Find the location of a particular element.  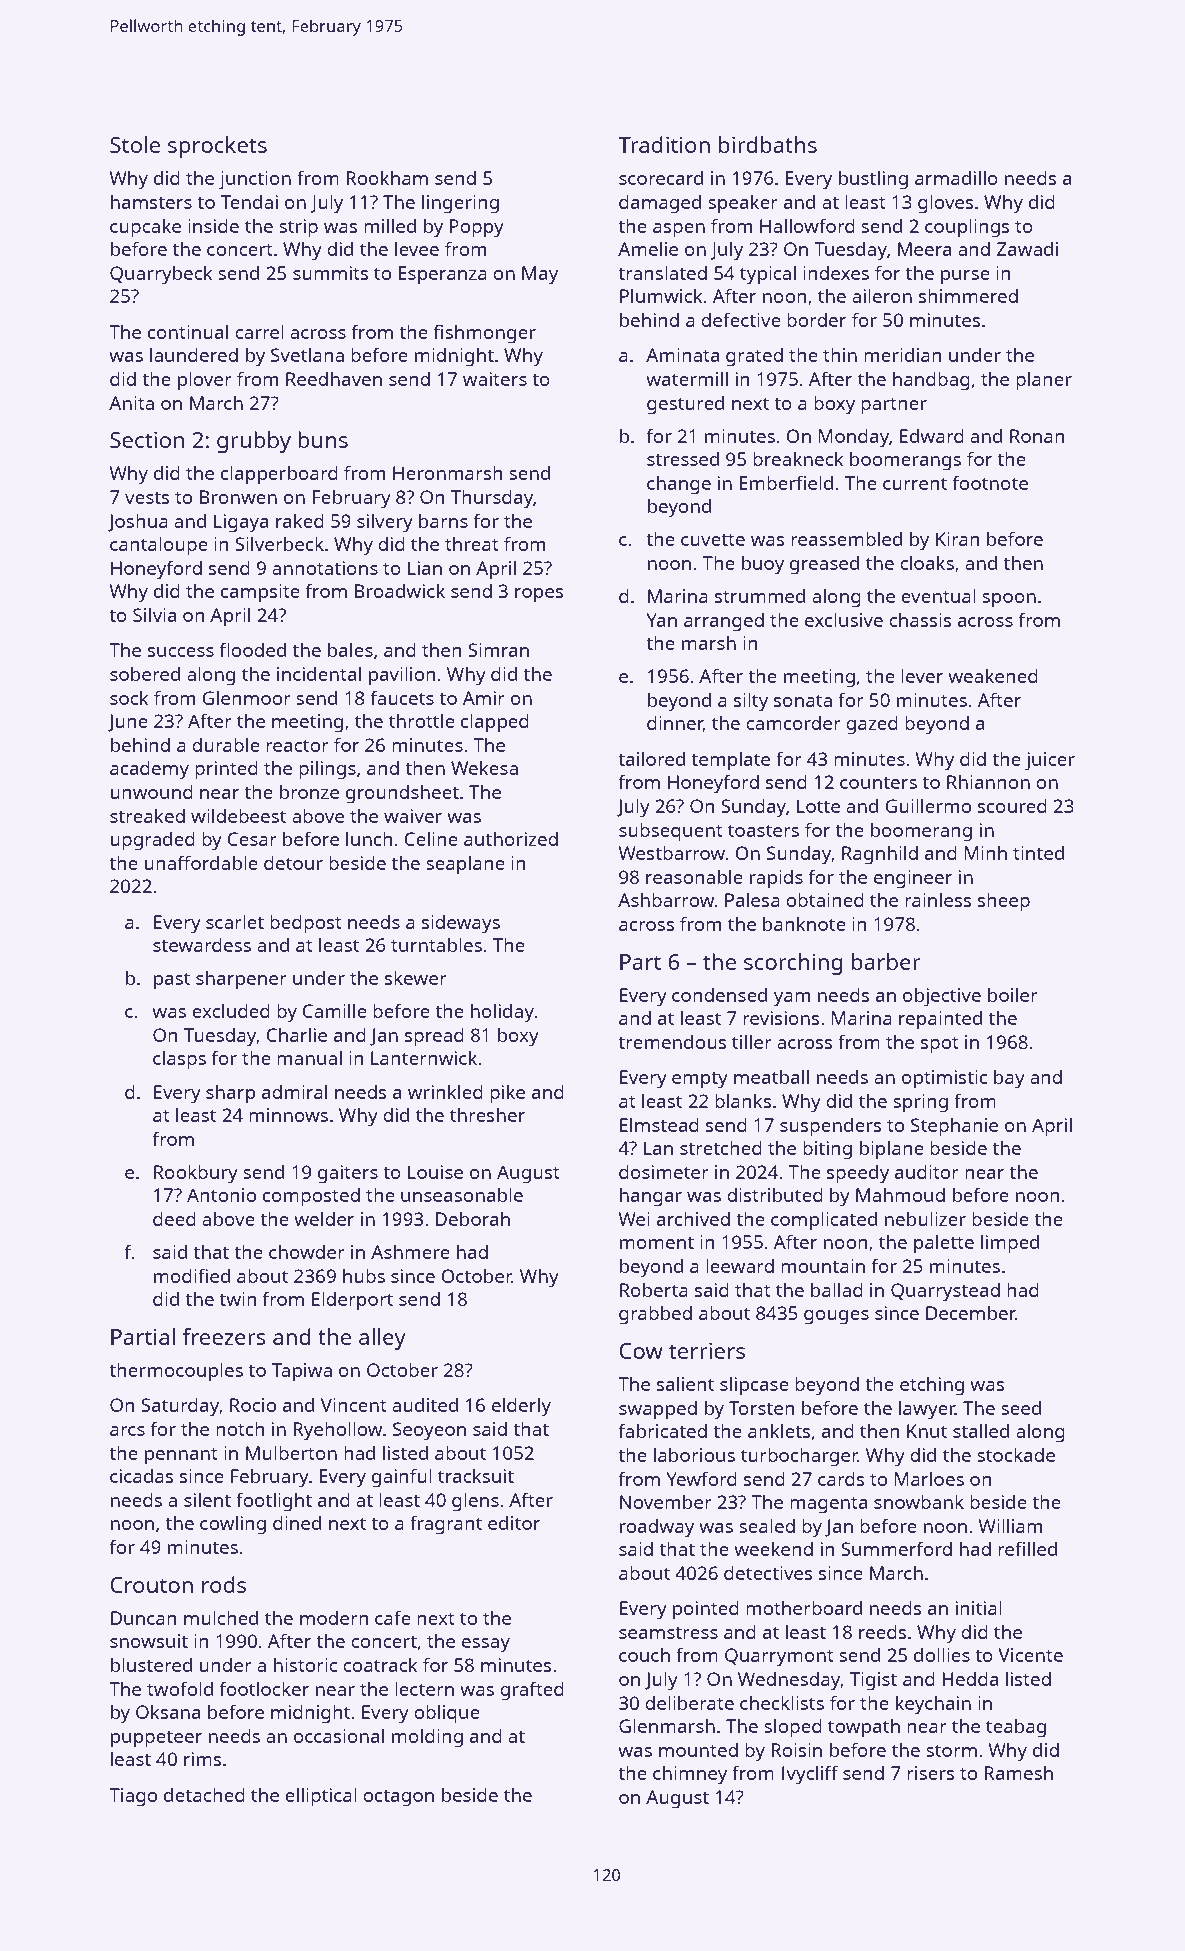

Summerford is located at coordinates (896, 1548).
